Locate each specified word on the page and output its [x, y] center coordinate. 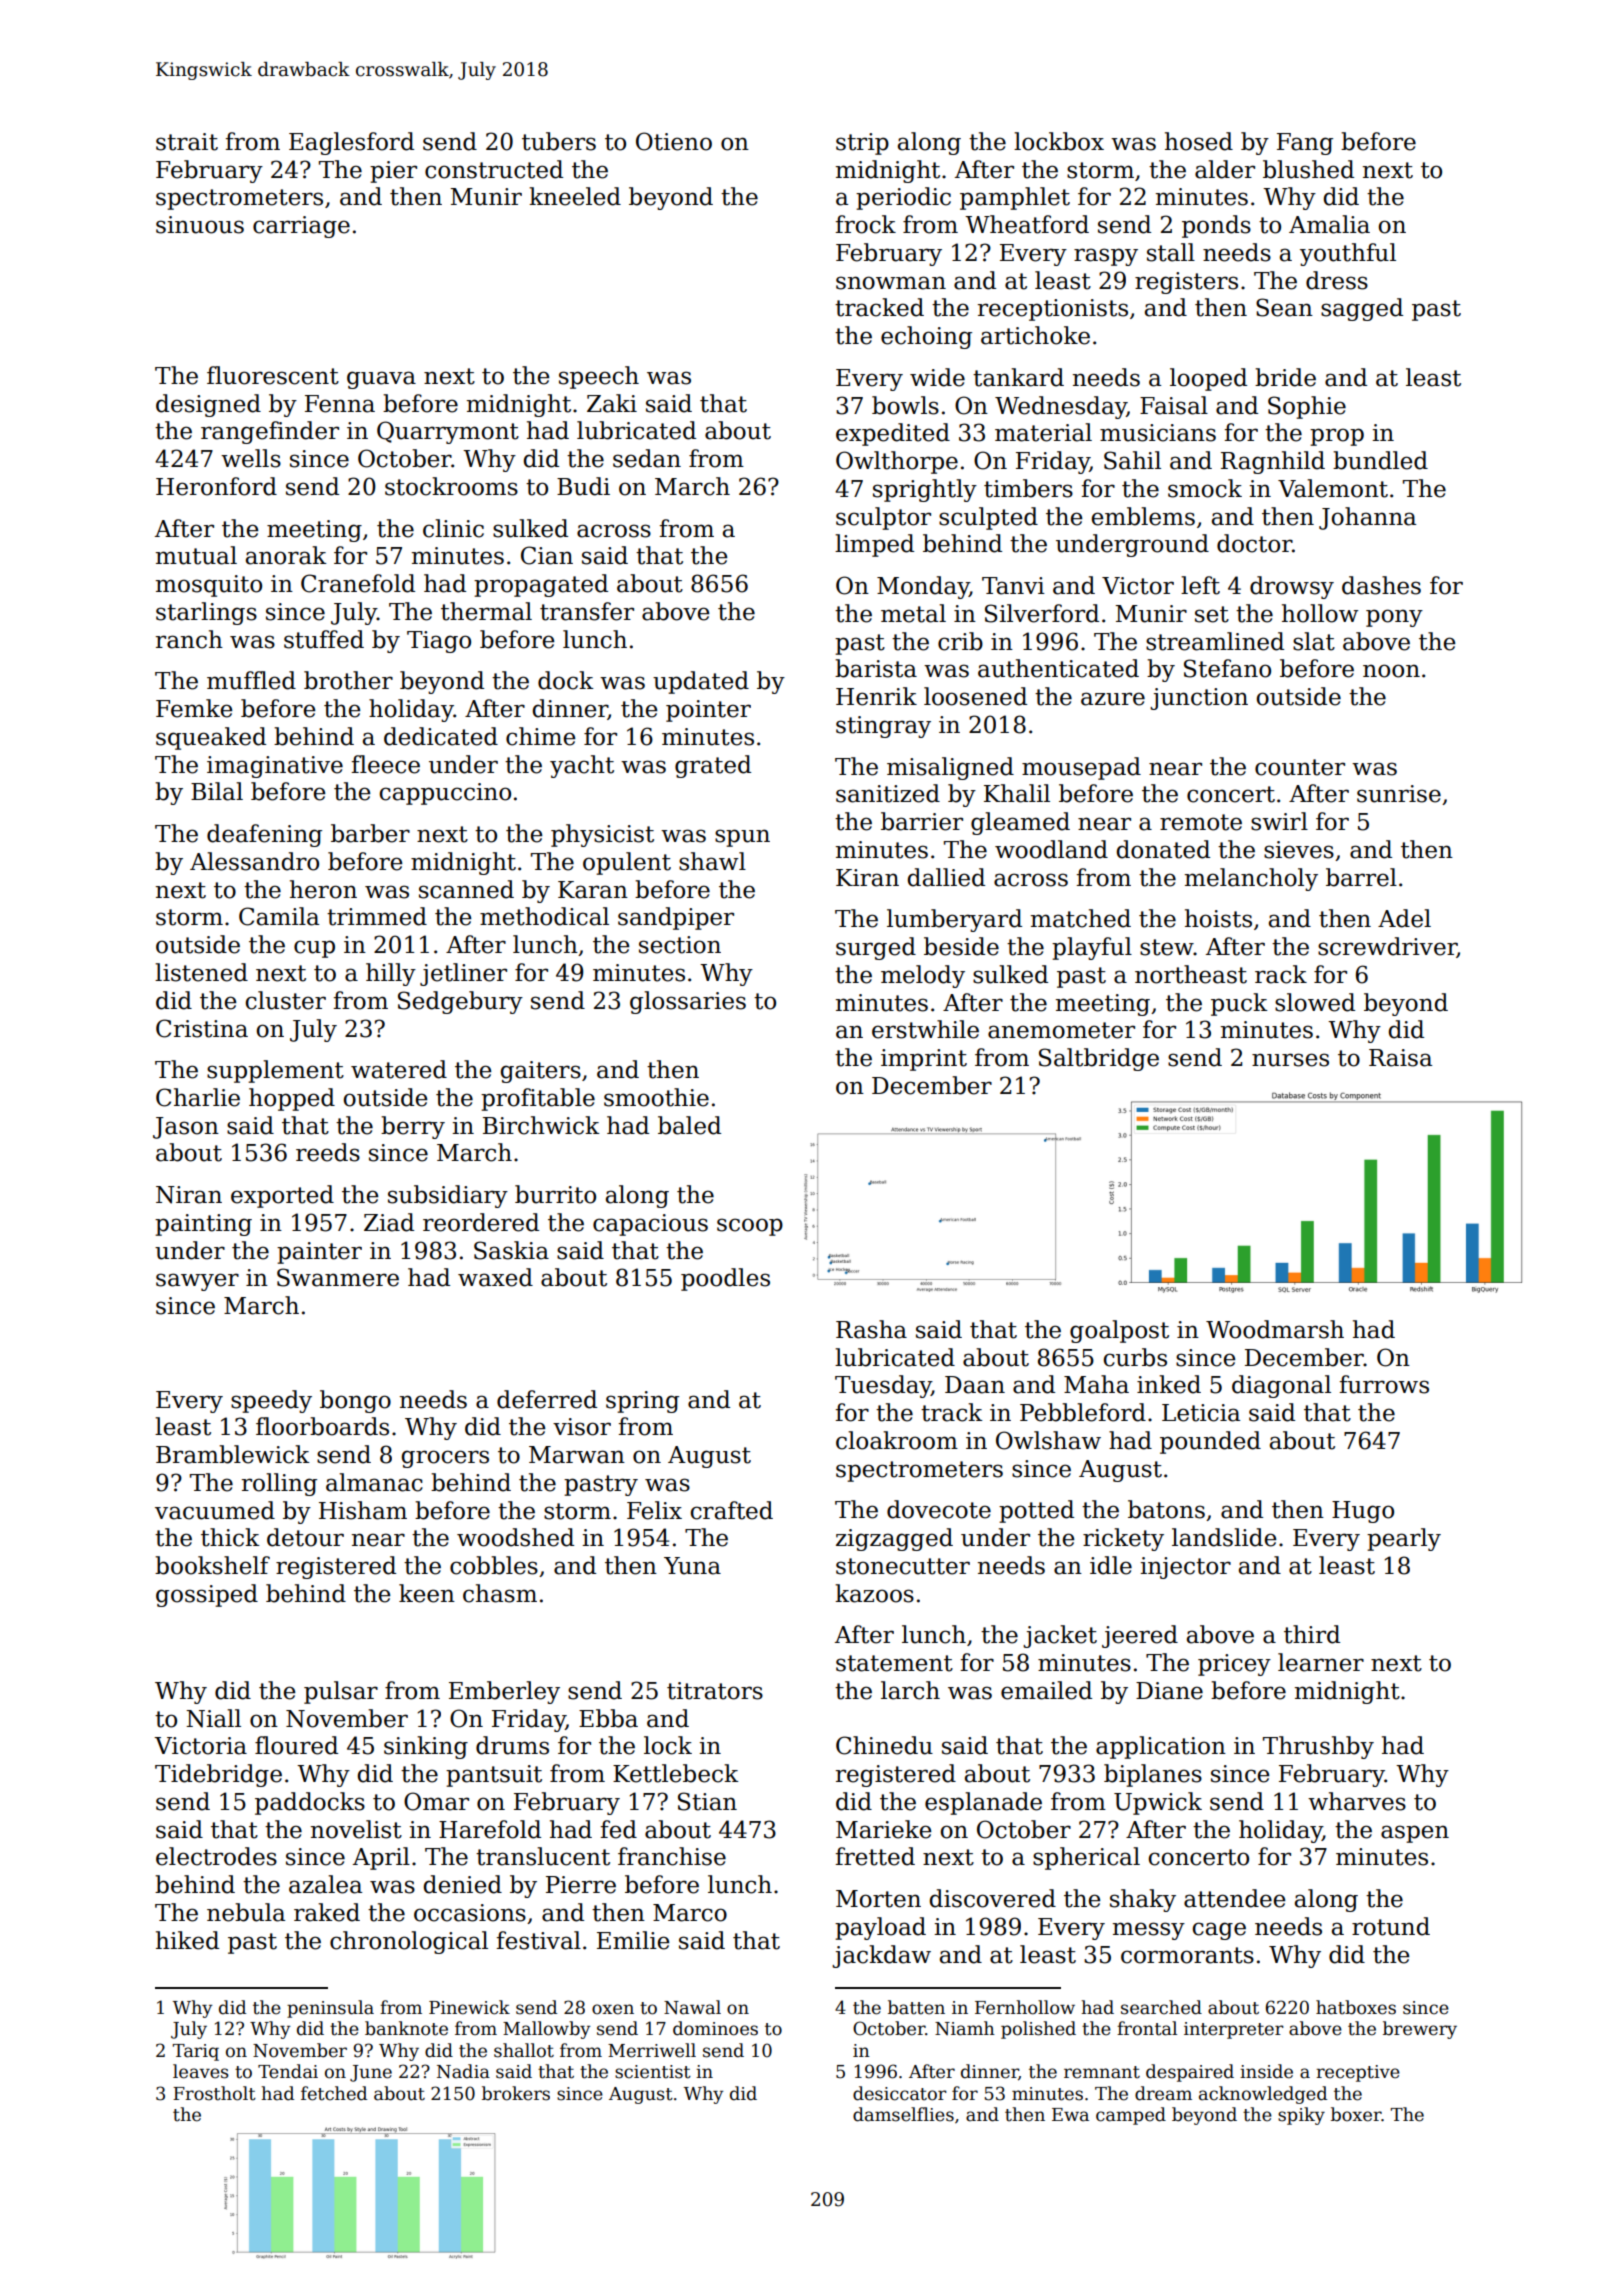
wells [251, 458]
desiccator [900, 2093]
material [1043, 432]
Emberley [504, 1692]
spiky [1301, 2116]
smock [1205, 488]
